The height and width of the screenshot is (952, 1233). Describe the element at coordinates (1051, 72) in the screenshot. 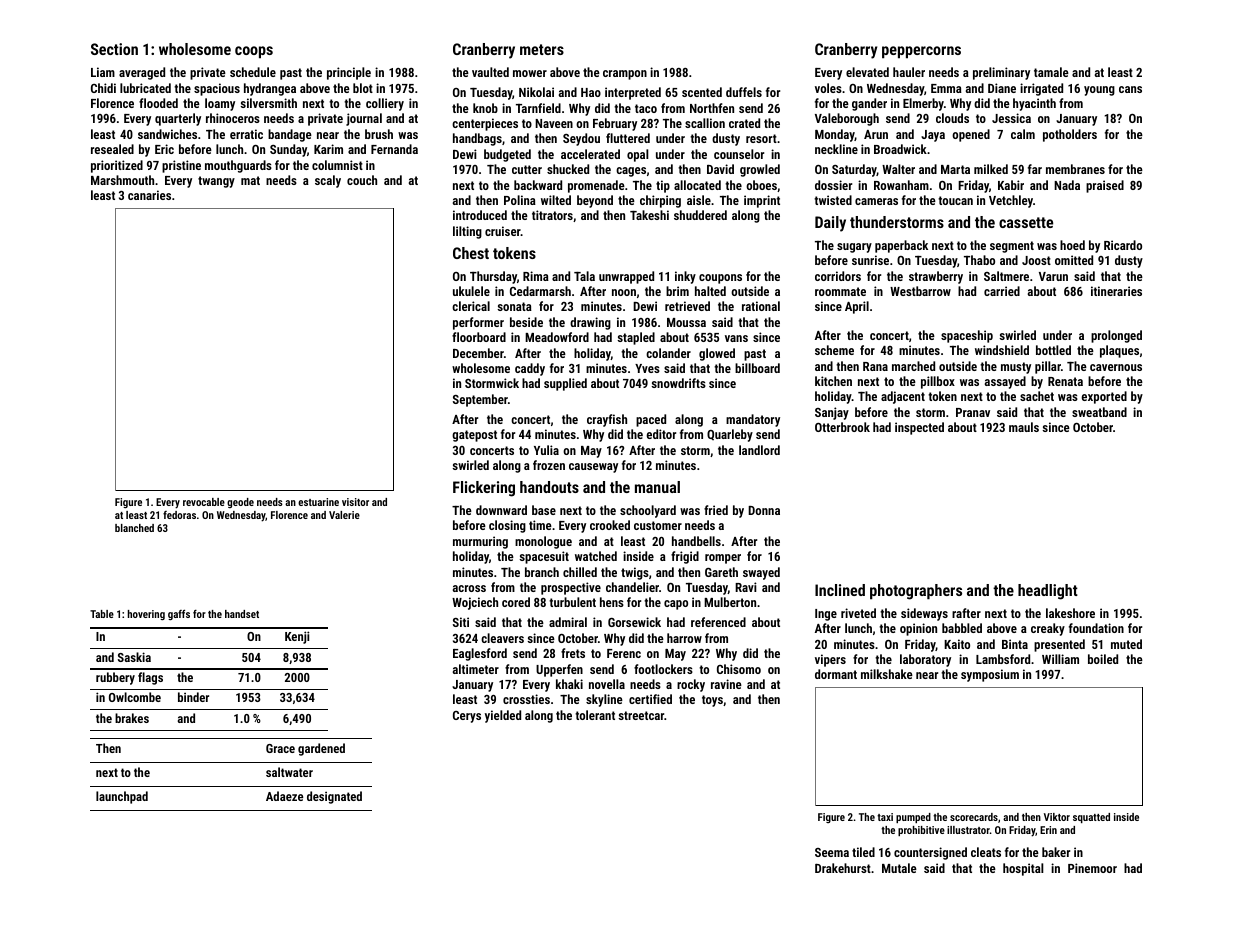

I see `tamale` at that location.
